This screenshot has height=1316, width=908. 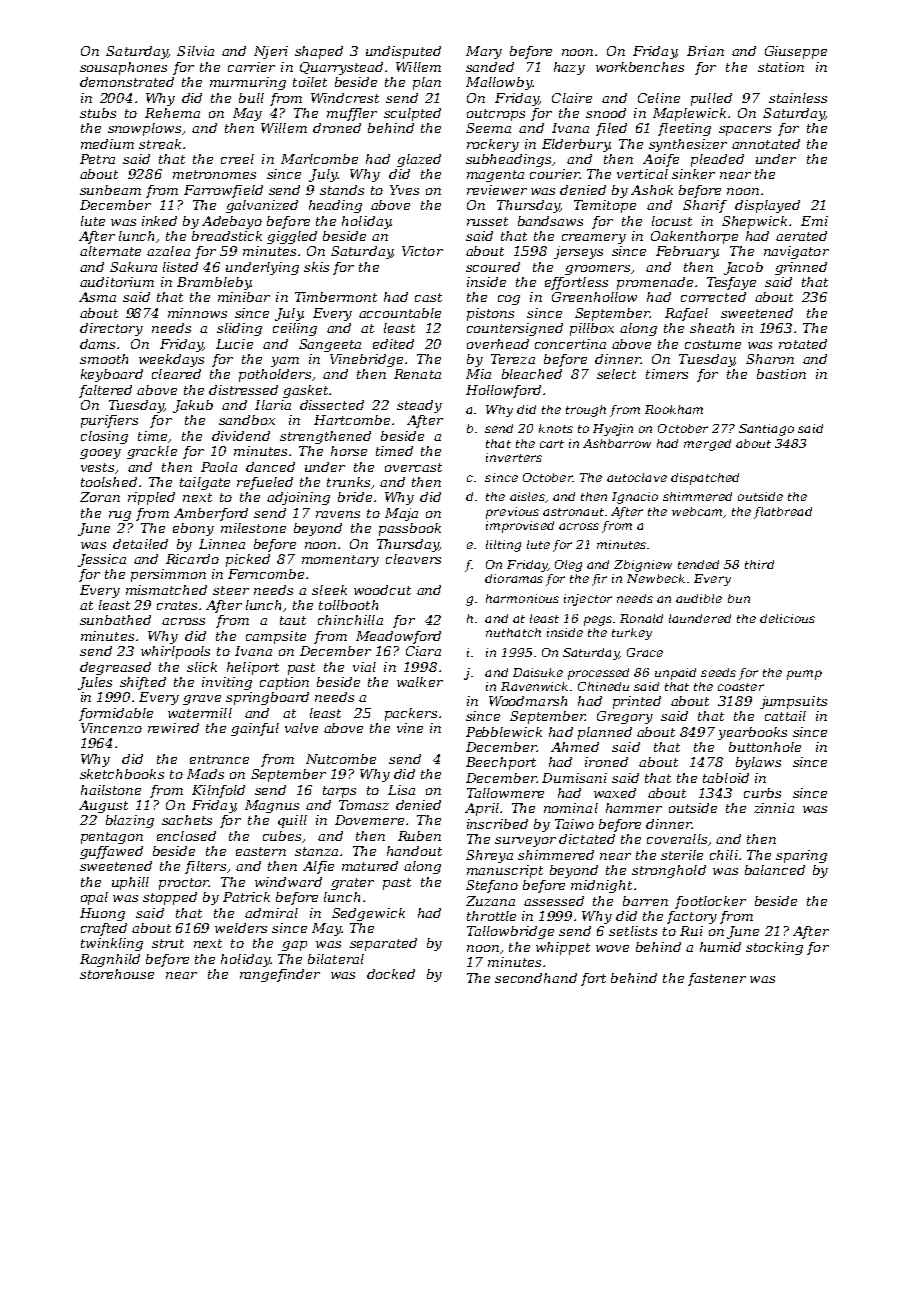 What do you see at coordinates (512, 513) in the screenshot?
I see `previous` at bounding box center [512, 513].
